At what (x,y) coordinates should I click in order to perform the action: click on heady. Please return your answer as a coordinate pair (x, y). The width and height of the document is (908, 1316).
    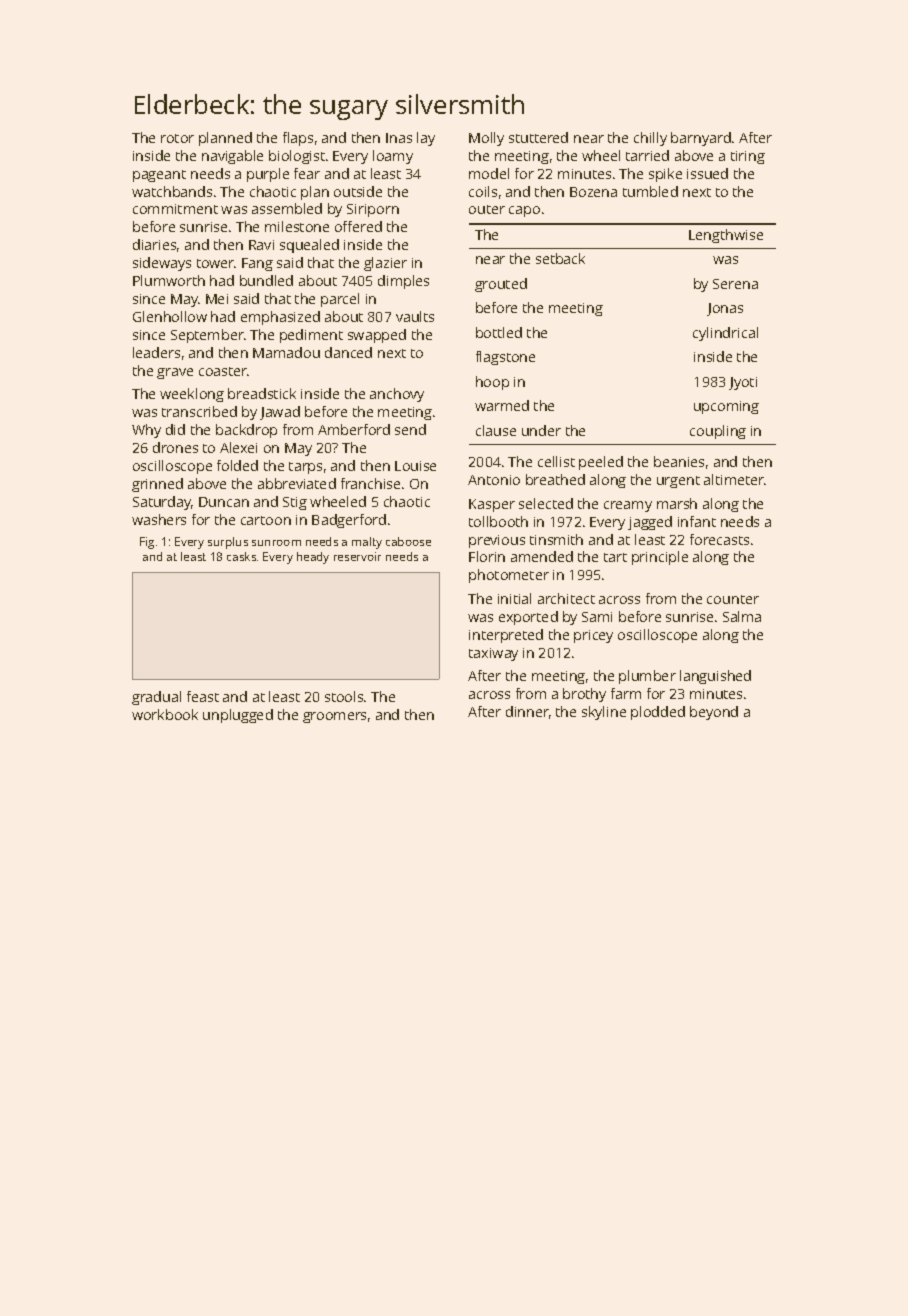
    Looking at the image, I should click on (313, 558).
